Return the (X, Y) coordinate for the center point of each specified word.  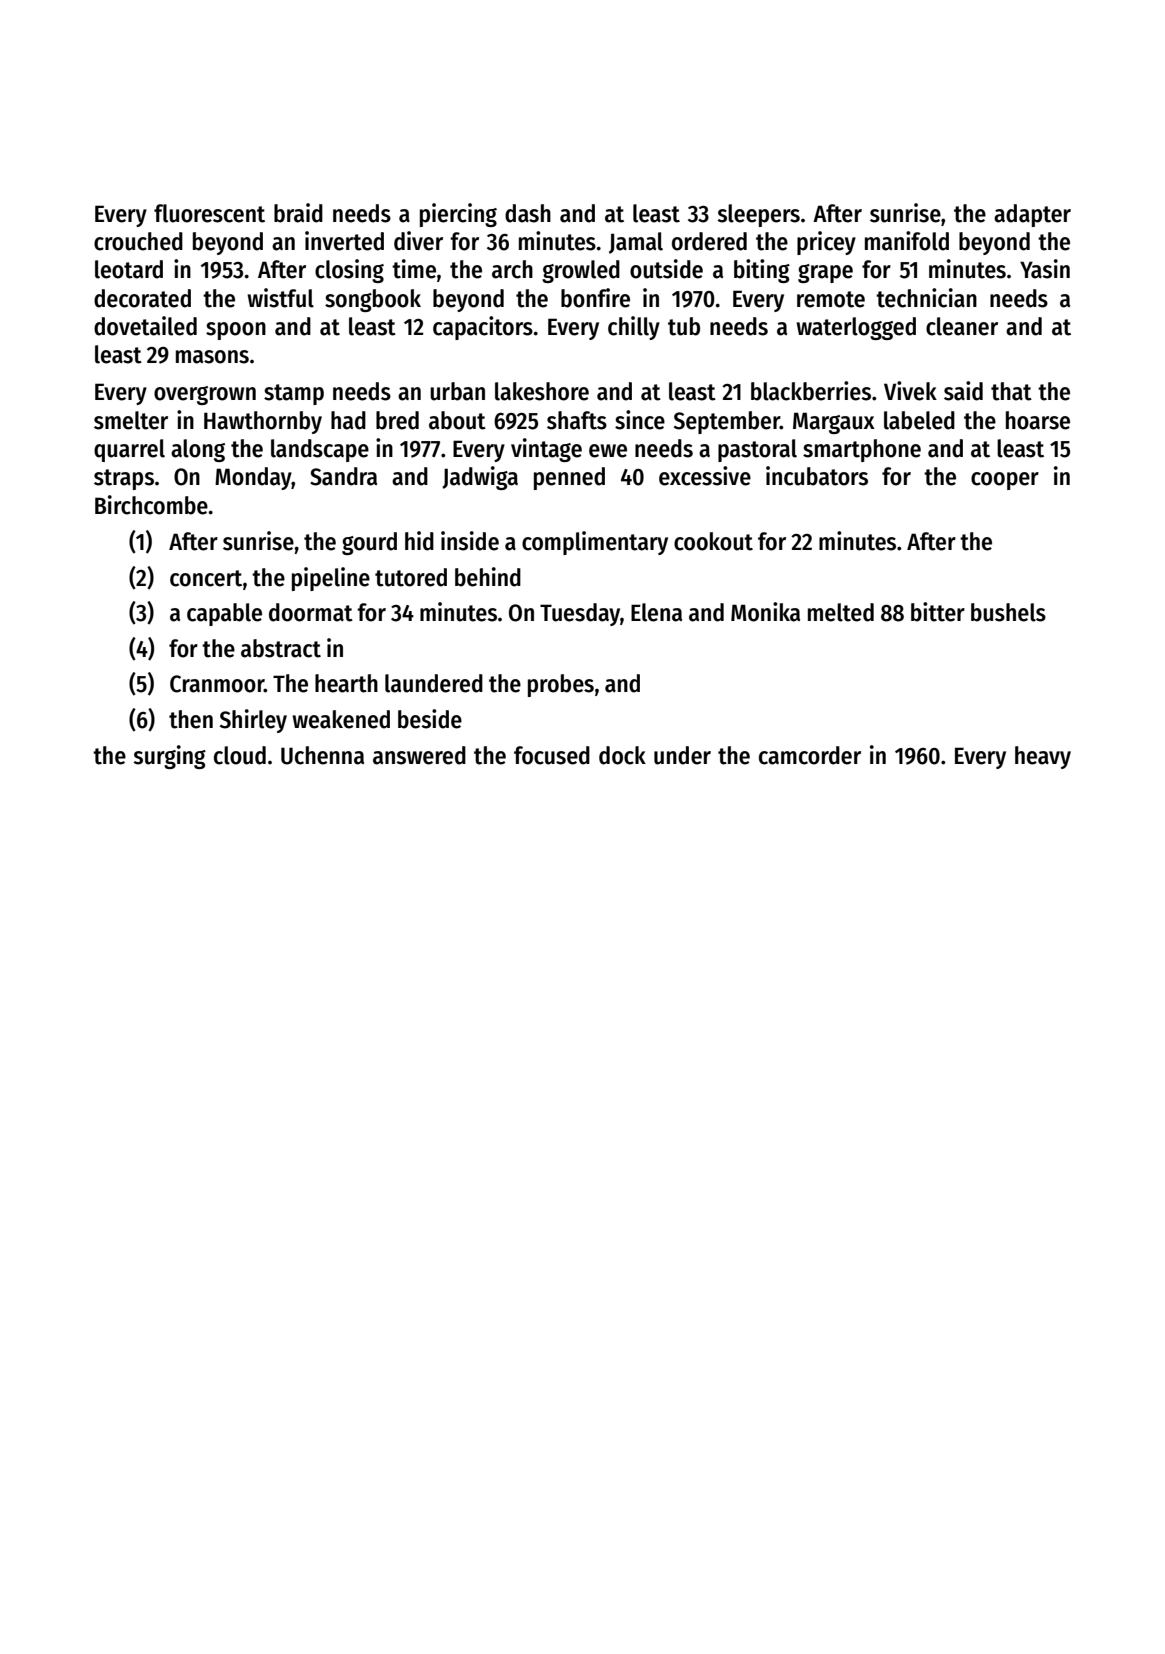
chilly (634, 328)
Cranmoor (217, 684)
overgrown (205, 395)
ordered (709, 241)
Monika (765, 612)
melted (841, 612)
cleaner (962, 326)
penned (569, 478)
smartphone (862, 450)
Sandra (343, 476)
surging (169, 757)
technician (926, 298)
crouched (138, 241)
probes (561, 685)
